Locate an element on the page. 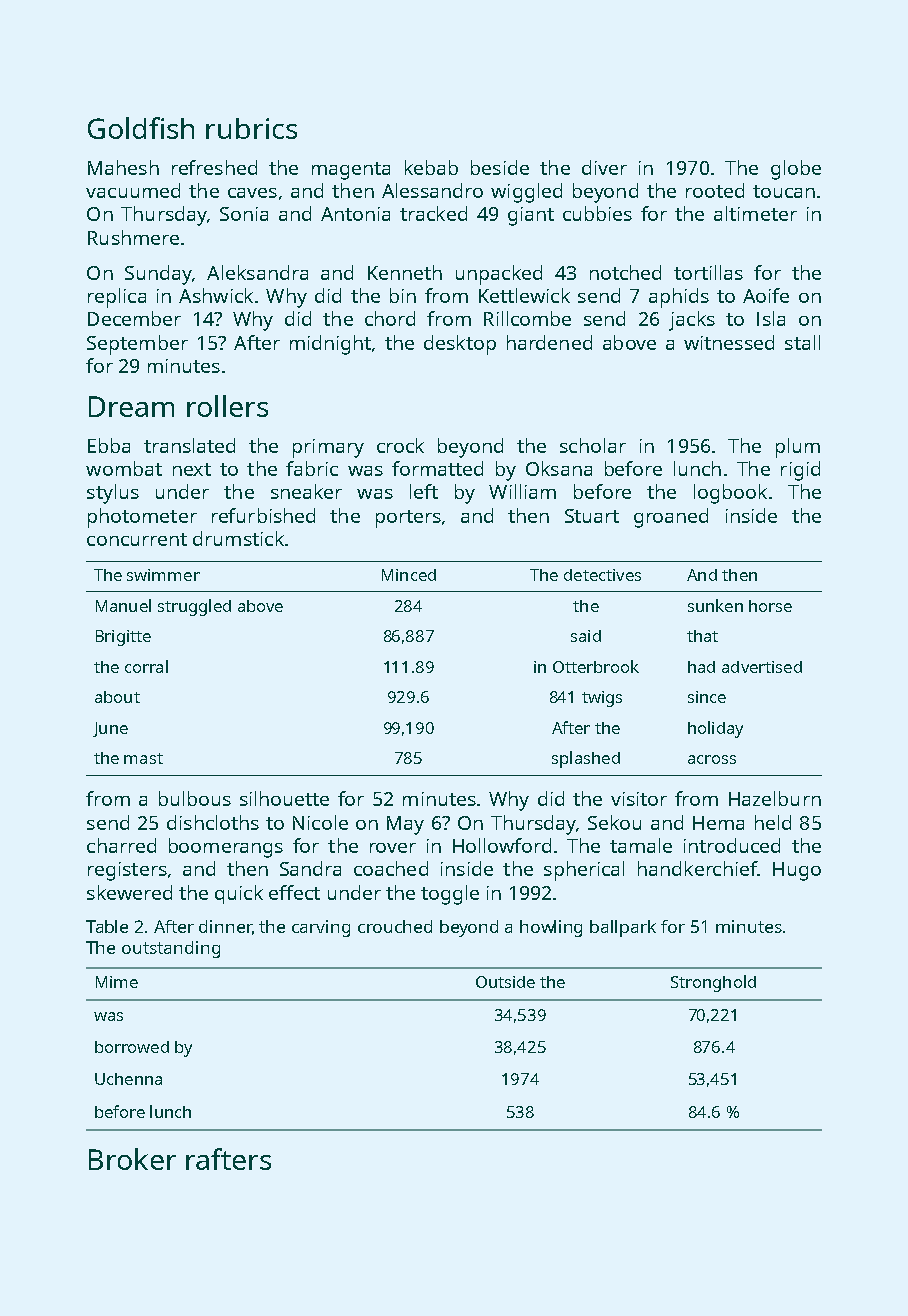 The width and height of the document is (908, 1316). Rushmere is located at coordinates (133, 237).
